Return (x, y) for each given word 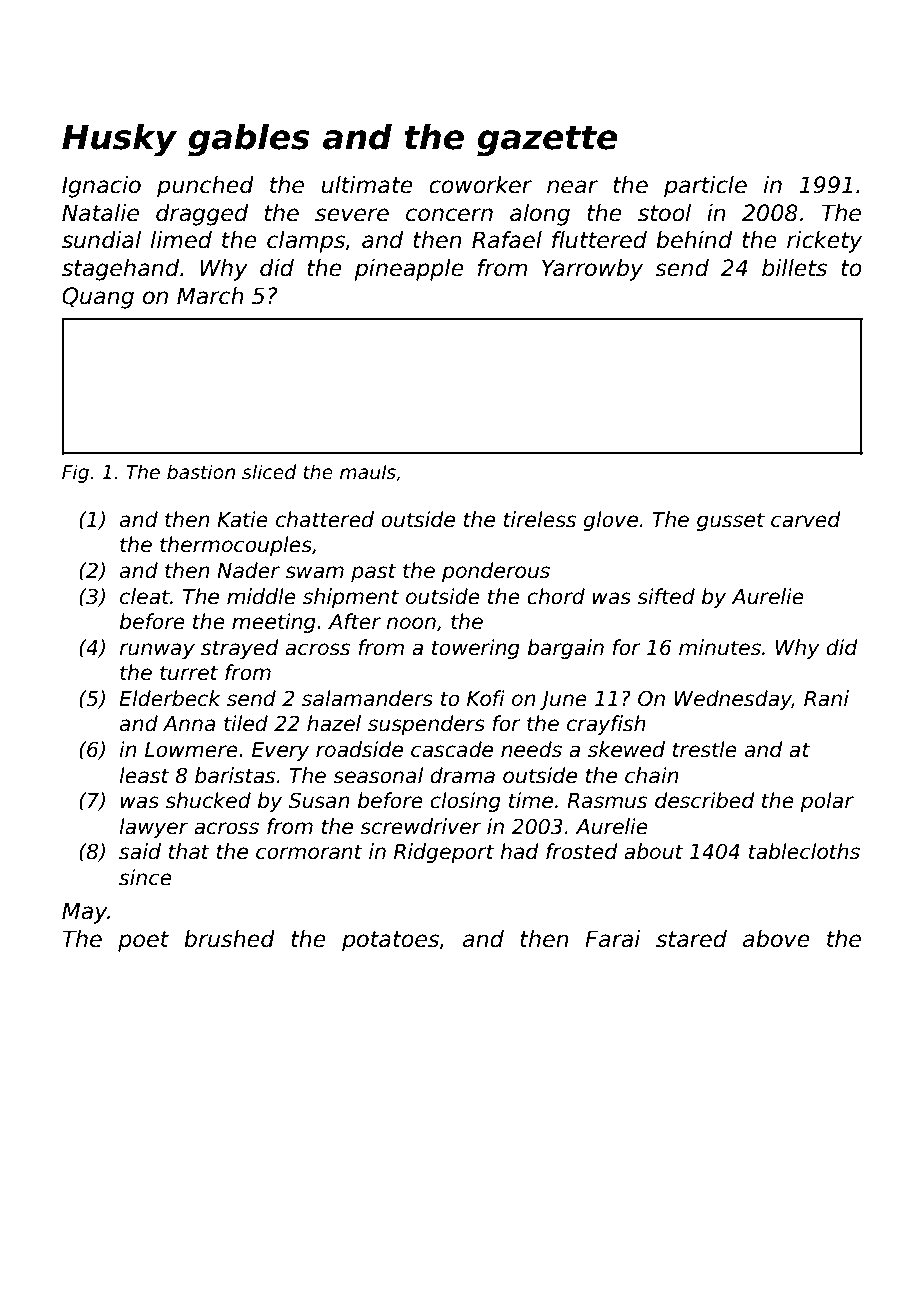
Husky (119, 140)
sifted (666, 596)
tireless (539, 519)
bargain (565, 649)
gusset (731, 521)
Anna (189, 724)
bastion (201, 472)
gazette (547, 141)
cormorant (309, 852)
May (84, 913)
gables (249, 140)
